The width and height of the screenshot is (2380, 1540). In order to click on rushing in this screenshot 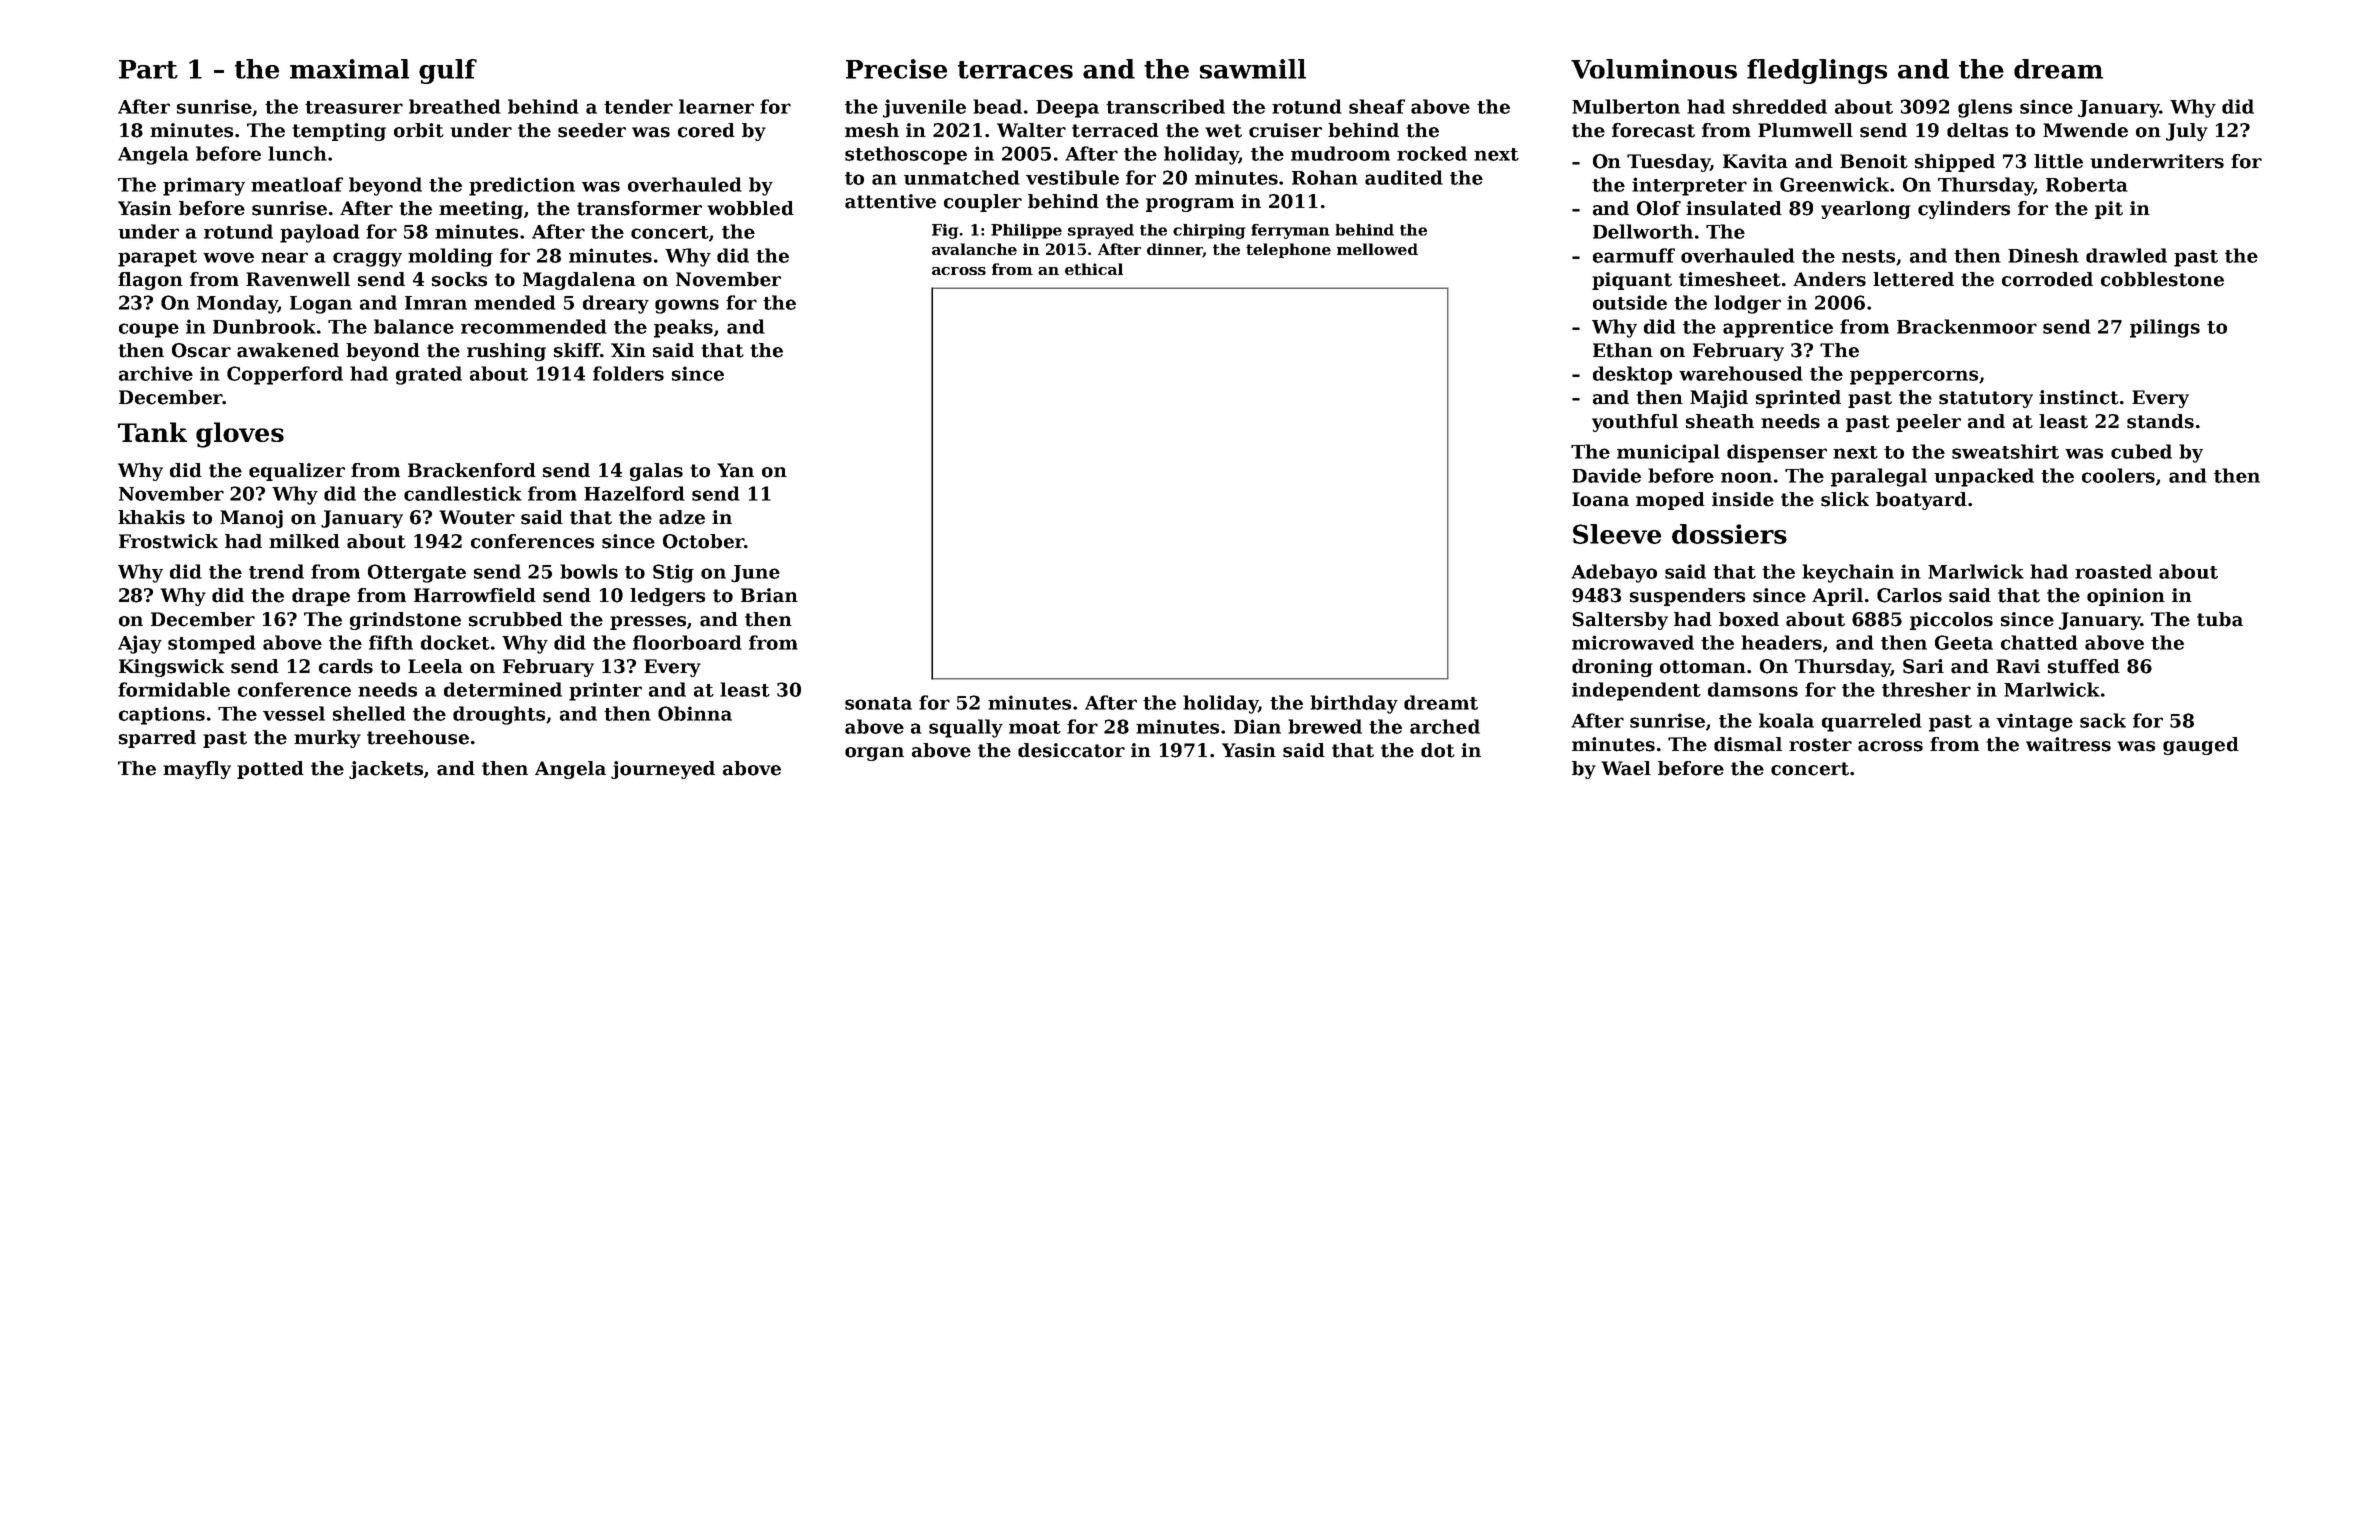, I will do `click(506, 352)`.
